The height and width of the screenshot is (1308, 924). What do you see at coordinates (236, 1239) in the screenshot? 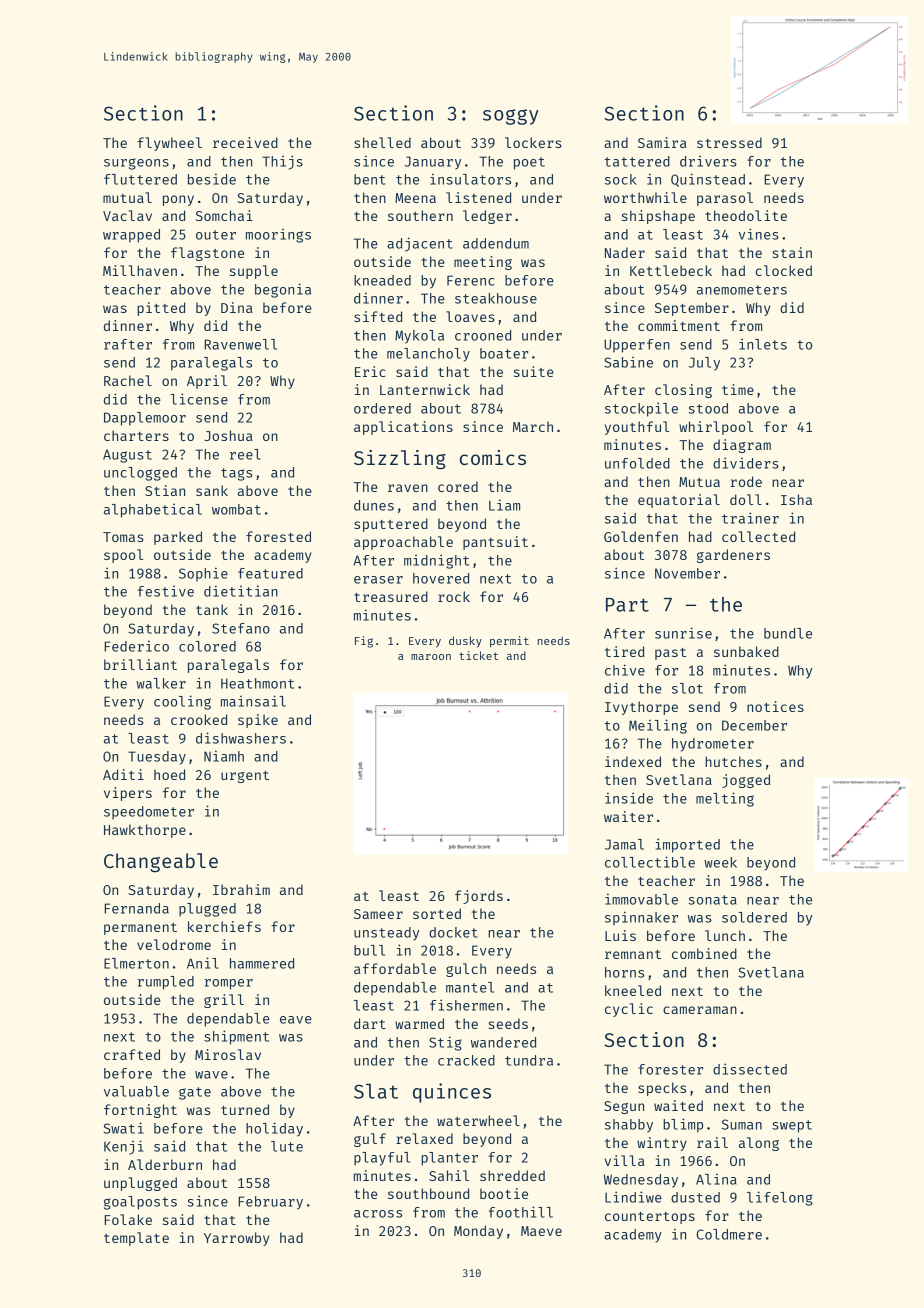
I see `Yarrowby` at bounding box center [236, 1239].
